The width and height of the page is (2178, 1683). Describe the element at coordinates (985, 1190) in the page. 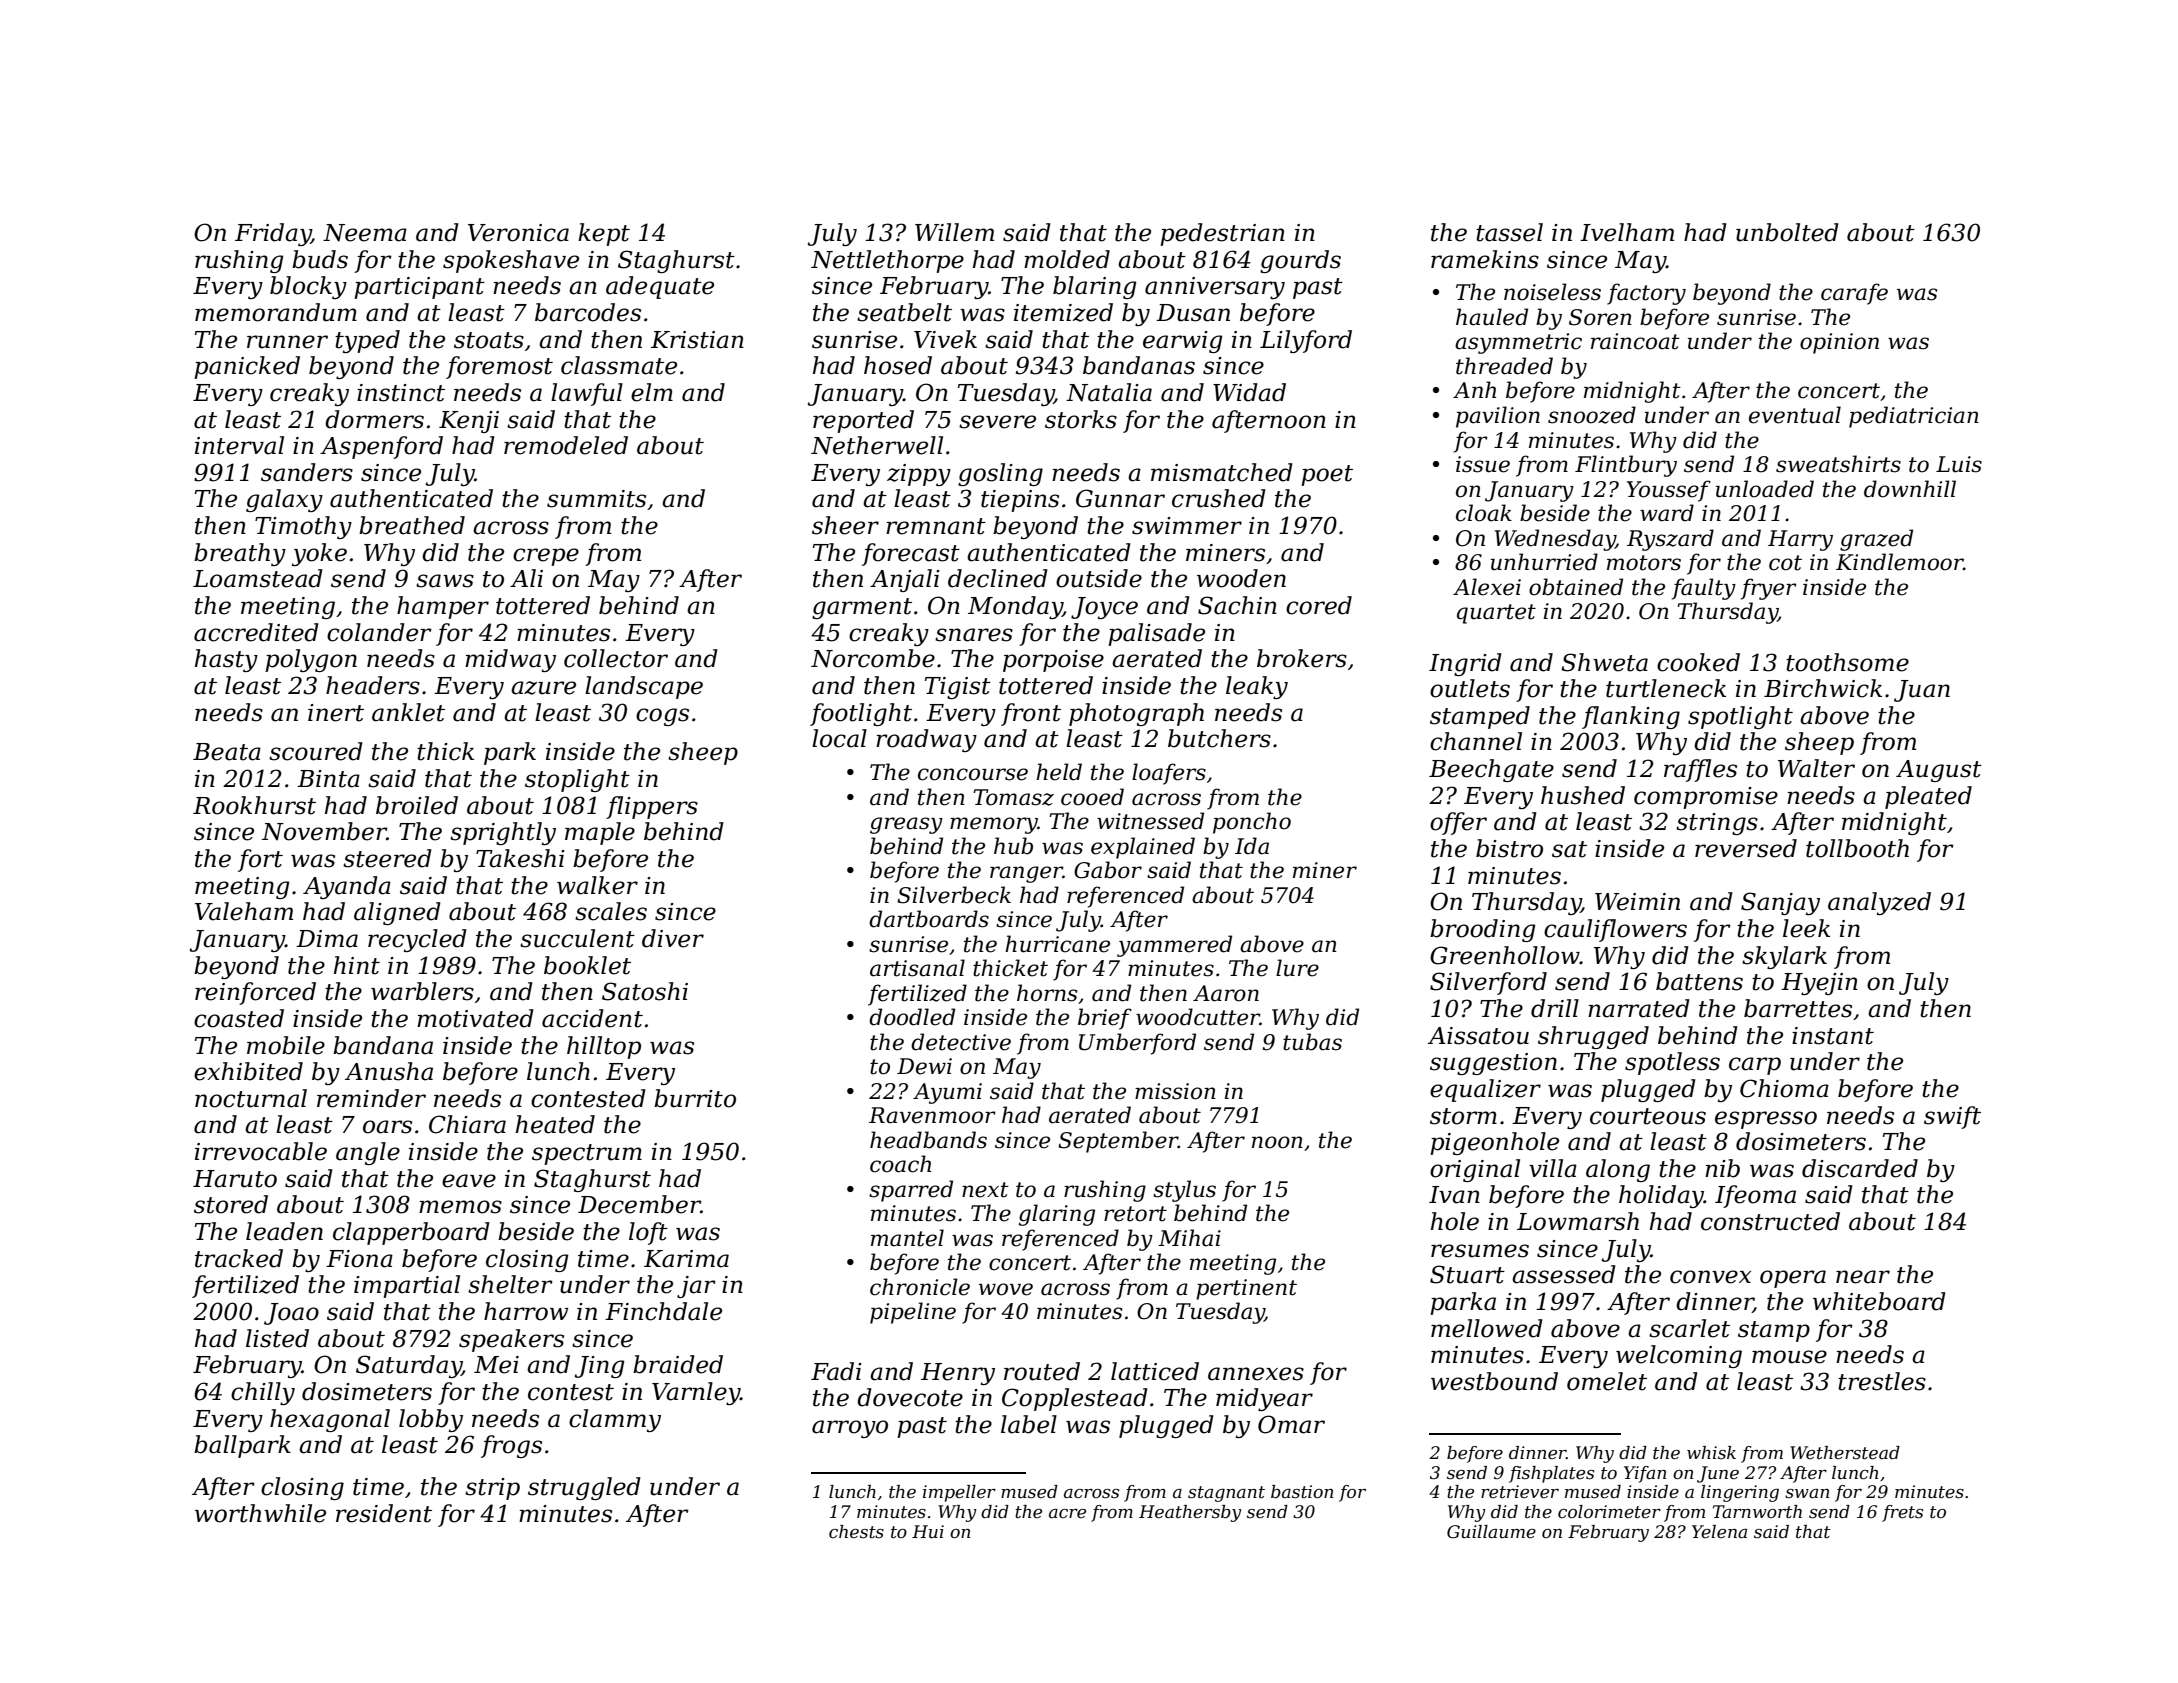

I see `next` at that location.
